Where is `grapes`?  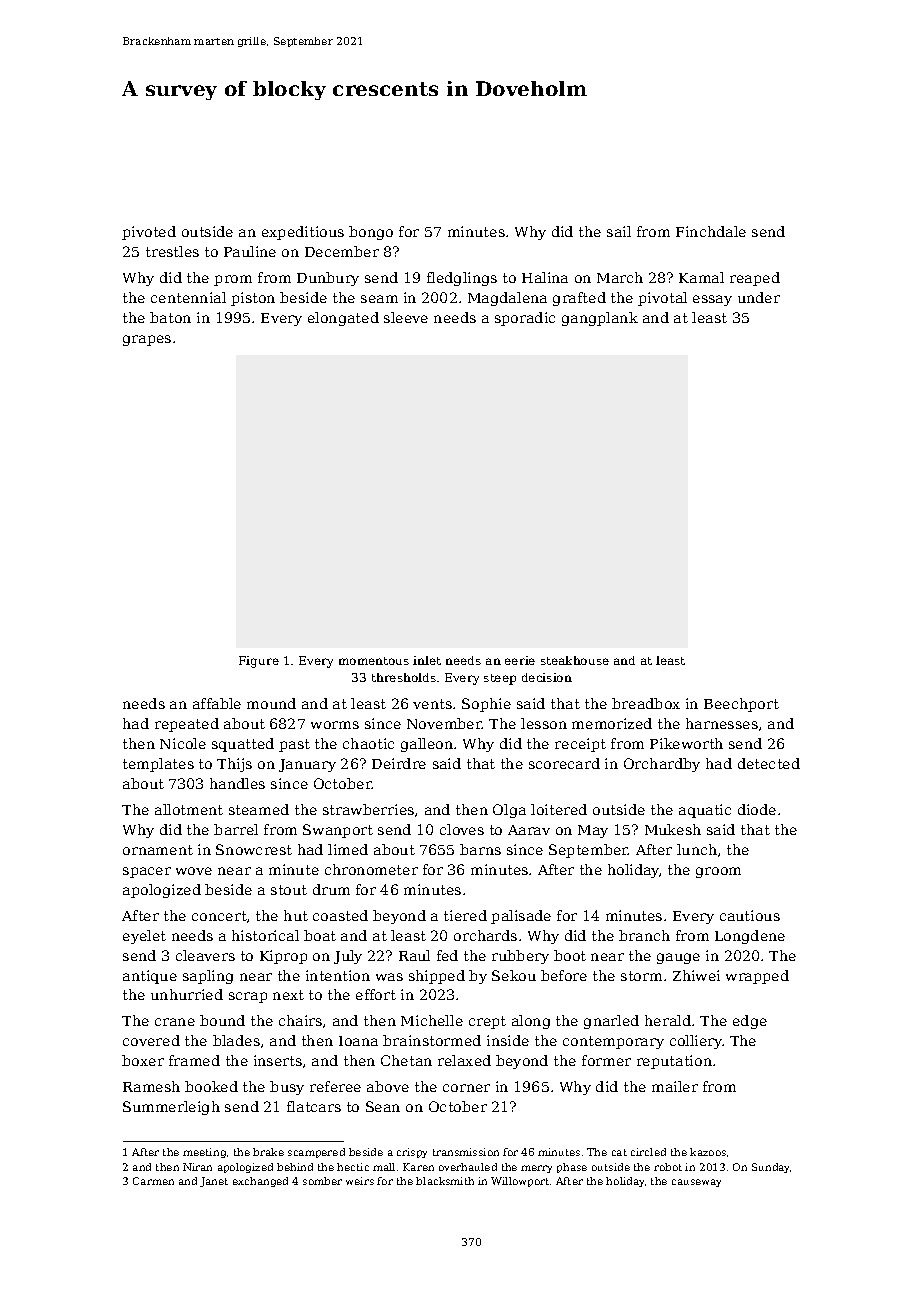 grapes is located at coordinates (147, 340).
